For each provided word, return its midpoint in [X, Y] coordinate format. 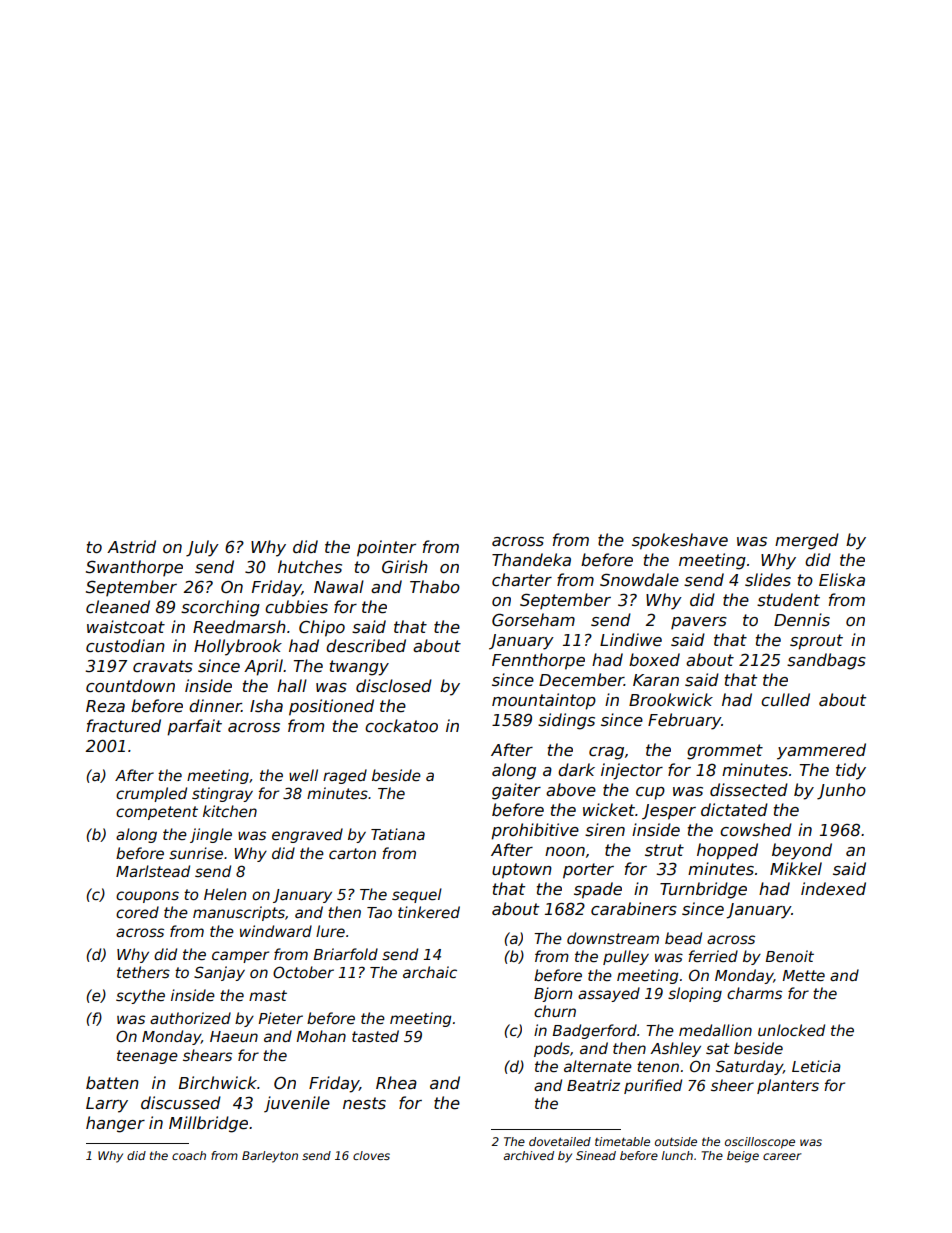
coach [189, 1155]
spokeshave [680, 541]
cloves [371, 1155]
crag [606, 753]
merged [807, 541]
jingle [211, 835]
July [202, 548]
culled [785, 700]
